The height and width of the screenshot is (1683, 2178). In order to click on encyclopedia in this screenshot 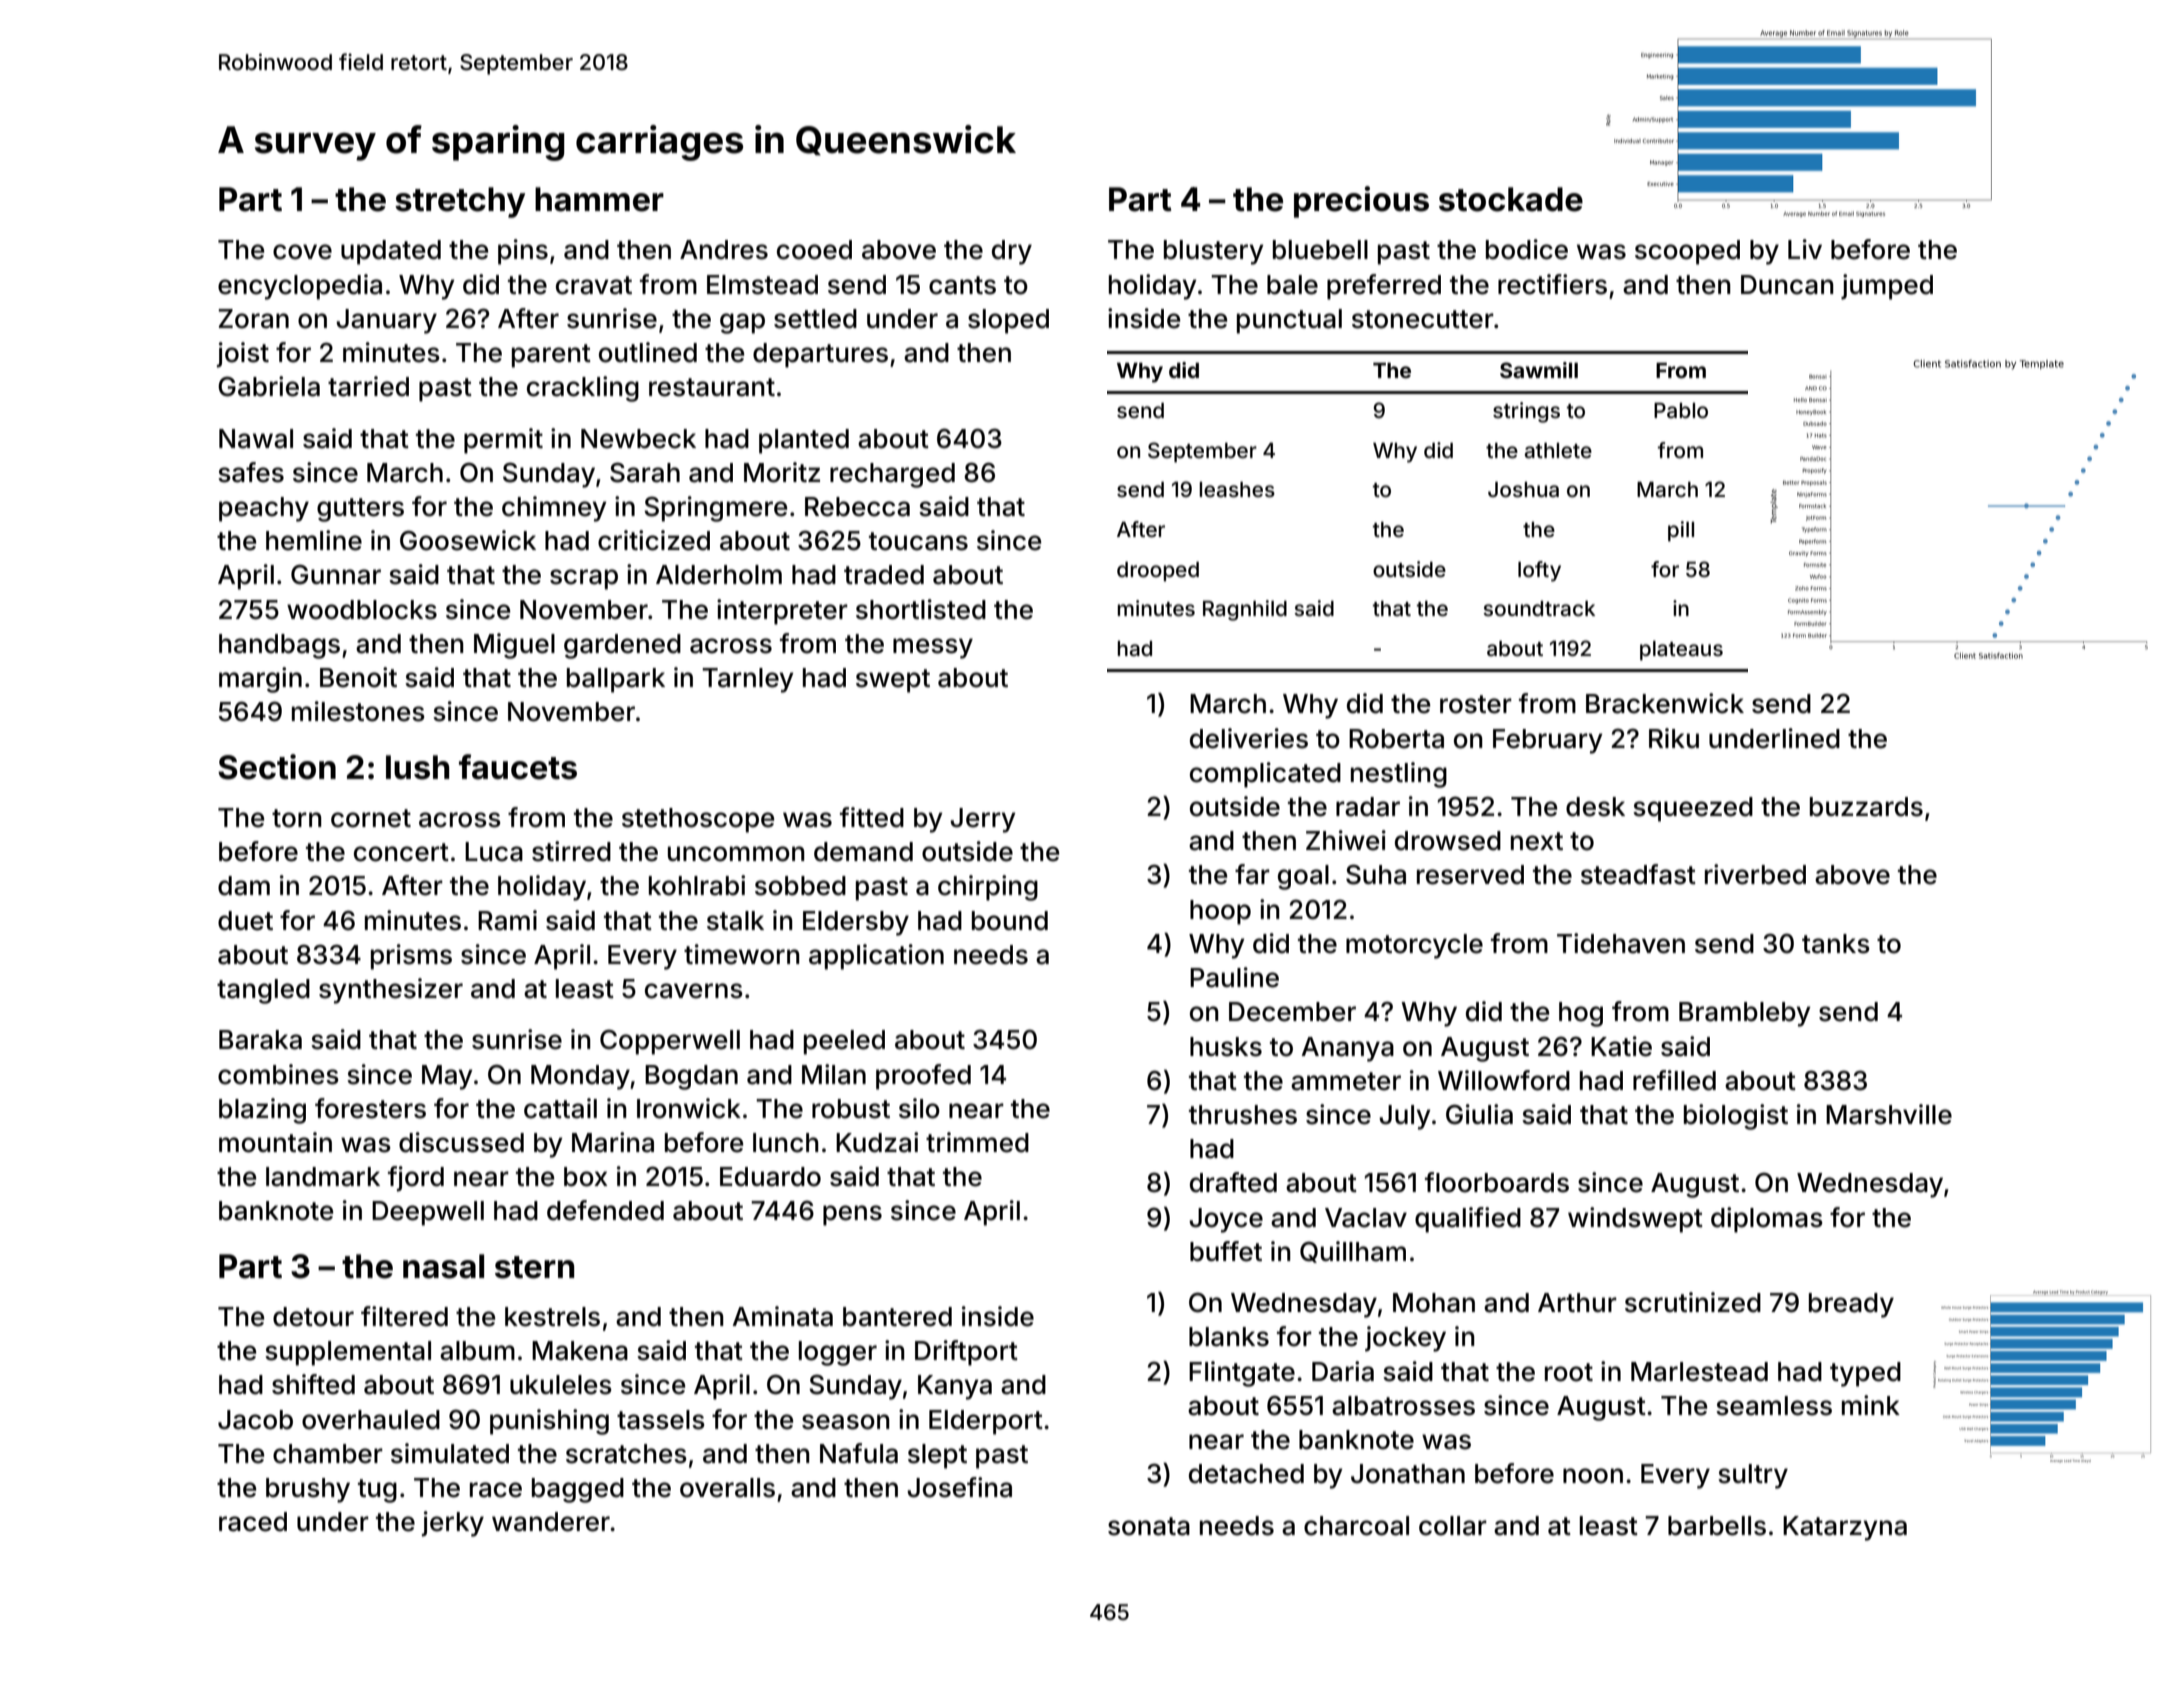, I will do `click(300, 287)`.
